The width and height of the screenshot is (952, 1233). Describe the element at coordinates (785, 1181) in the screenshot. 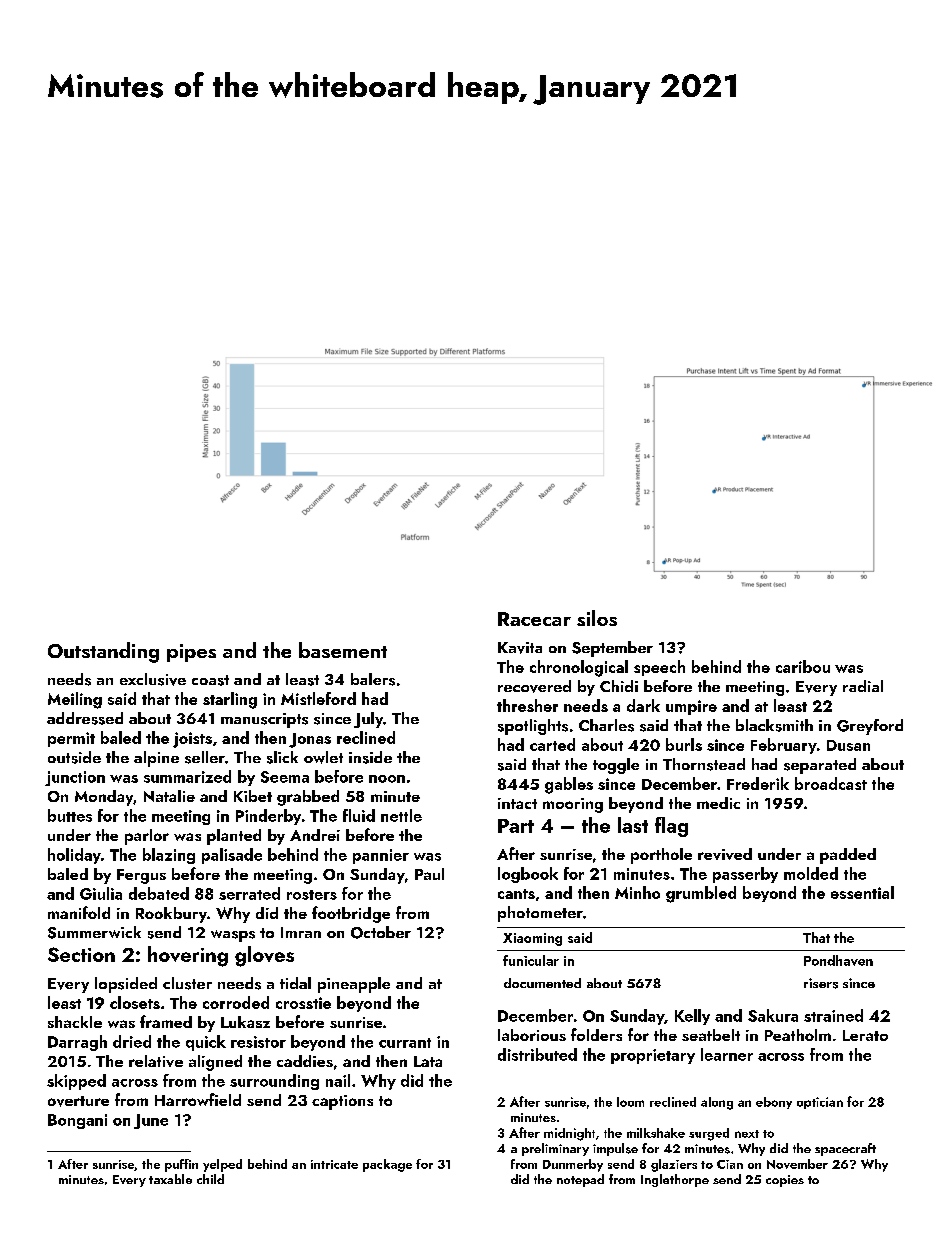

I see `copies` at that location.
